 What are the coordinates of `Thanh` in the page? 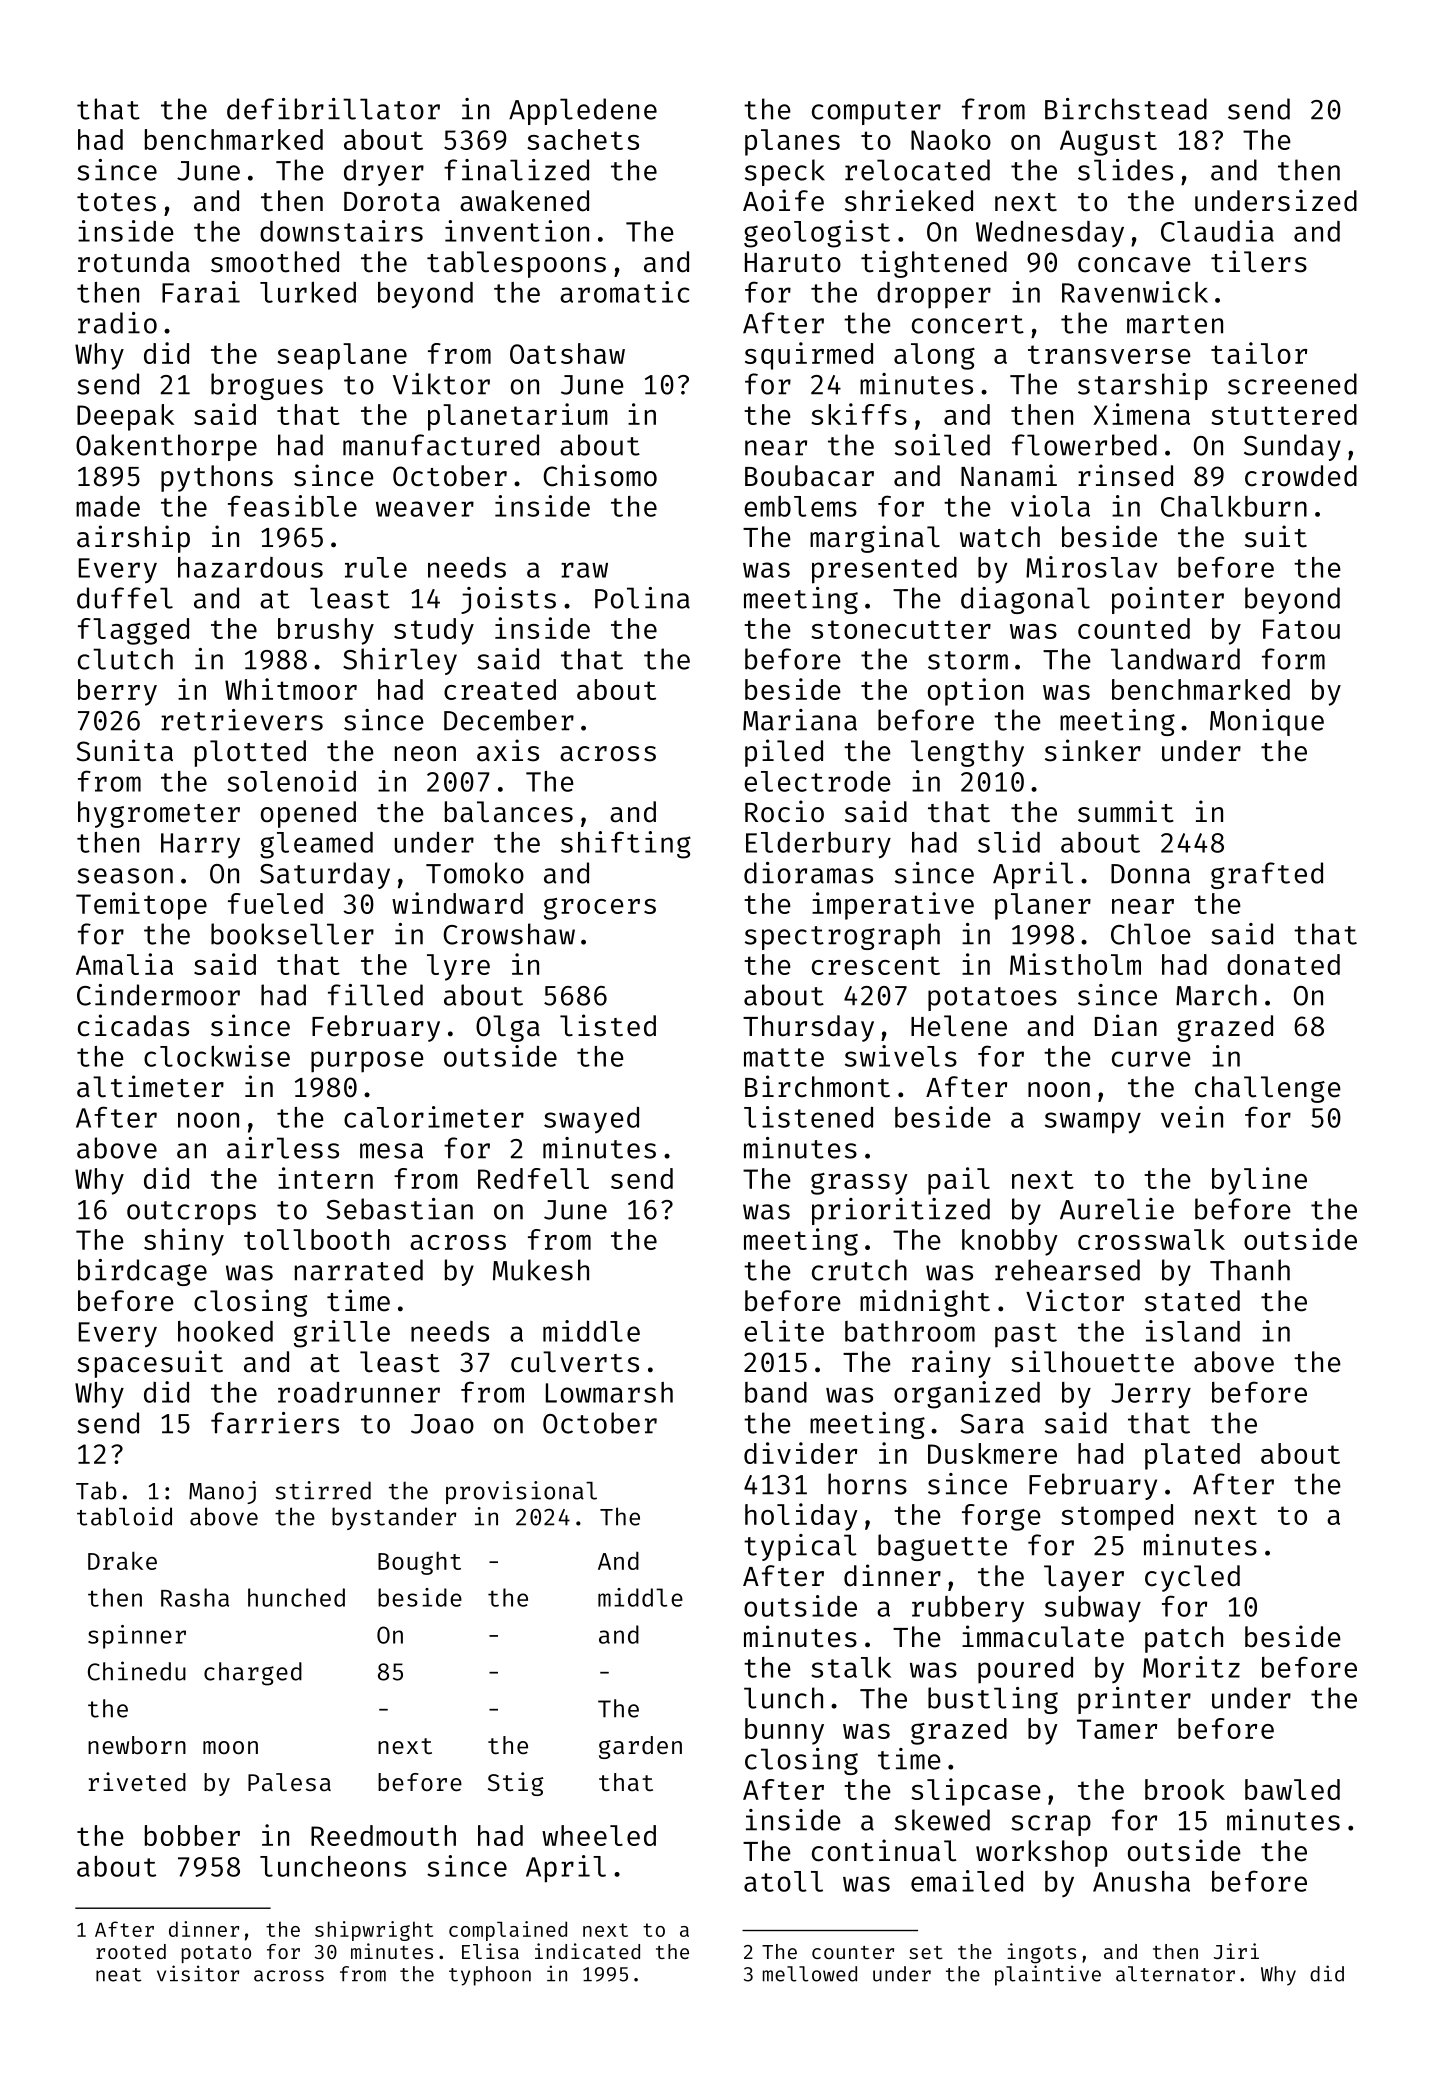 It's located at (1250, 1270).
